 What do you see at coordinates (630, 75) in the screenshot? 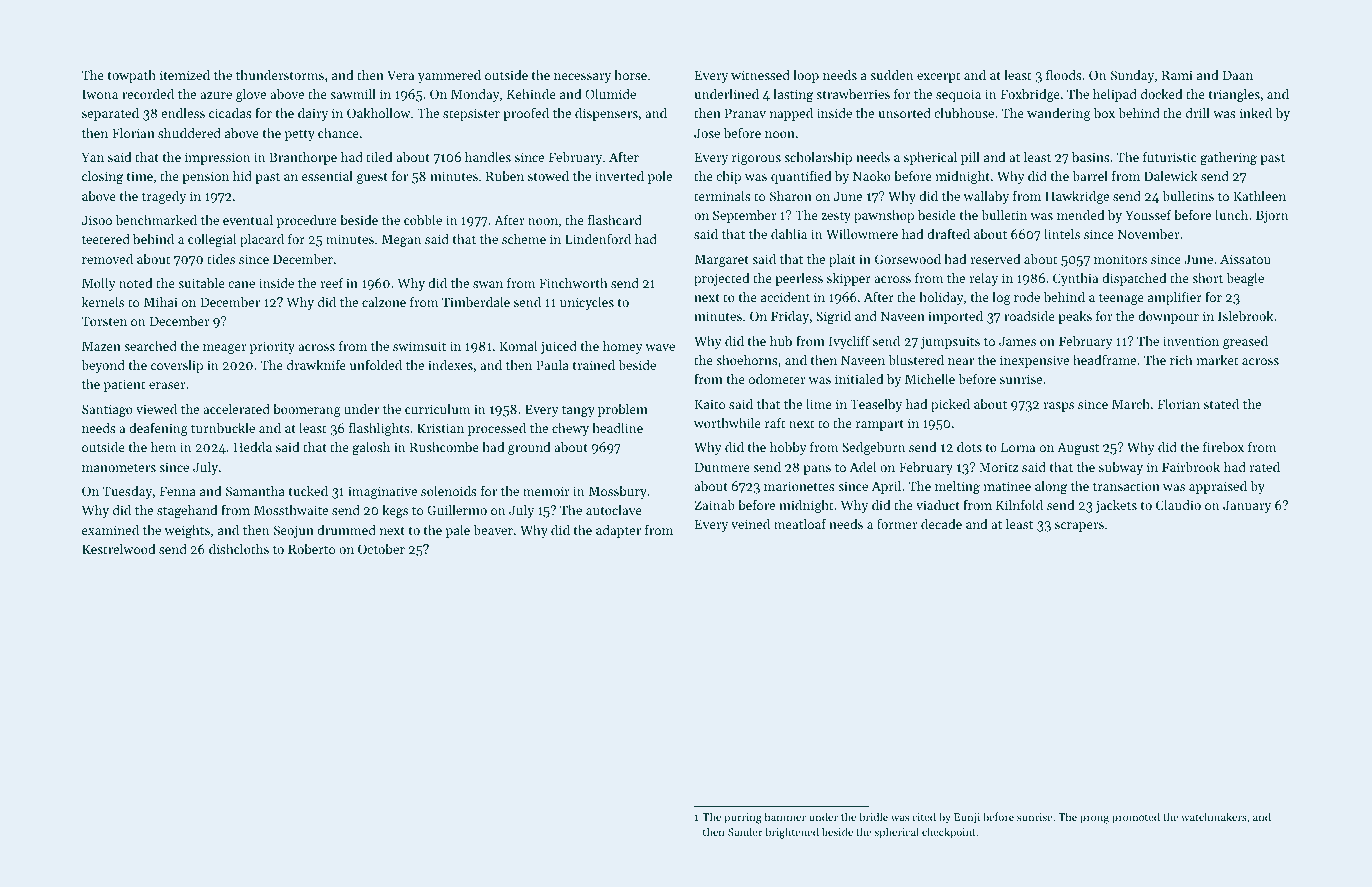
I see `horse` at bounding box center [630, 75].
